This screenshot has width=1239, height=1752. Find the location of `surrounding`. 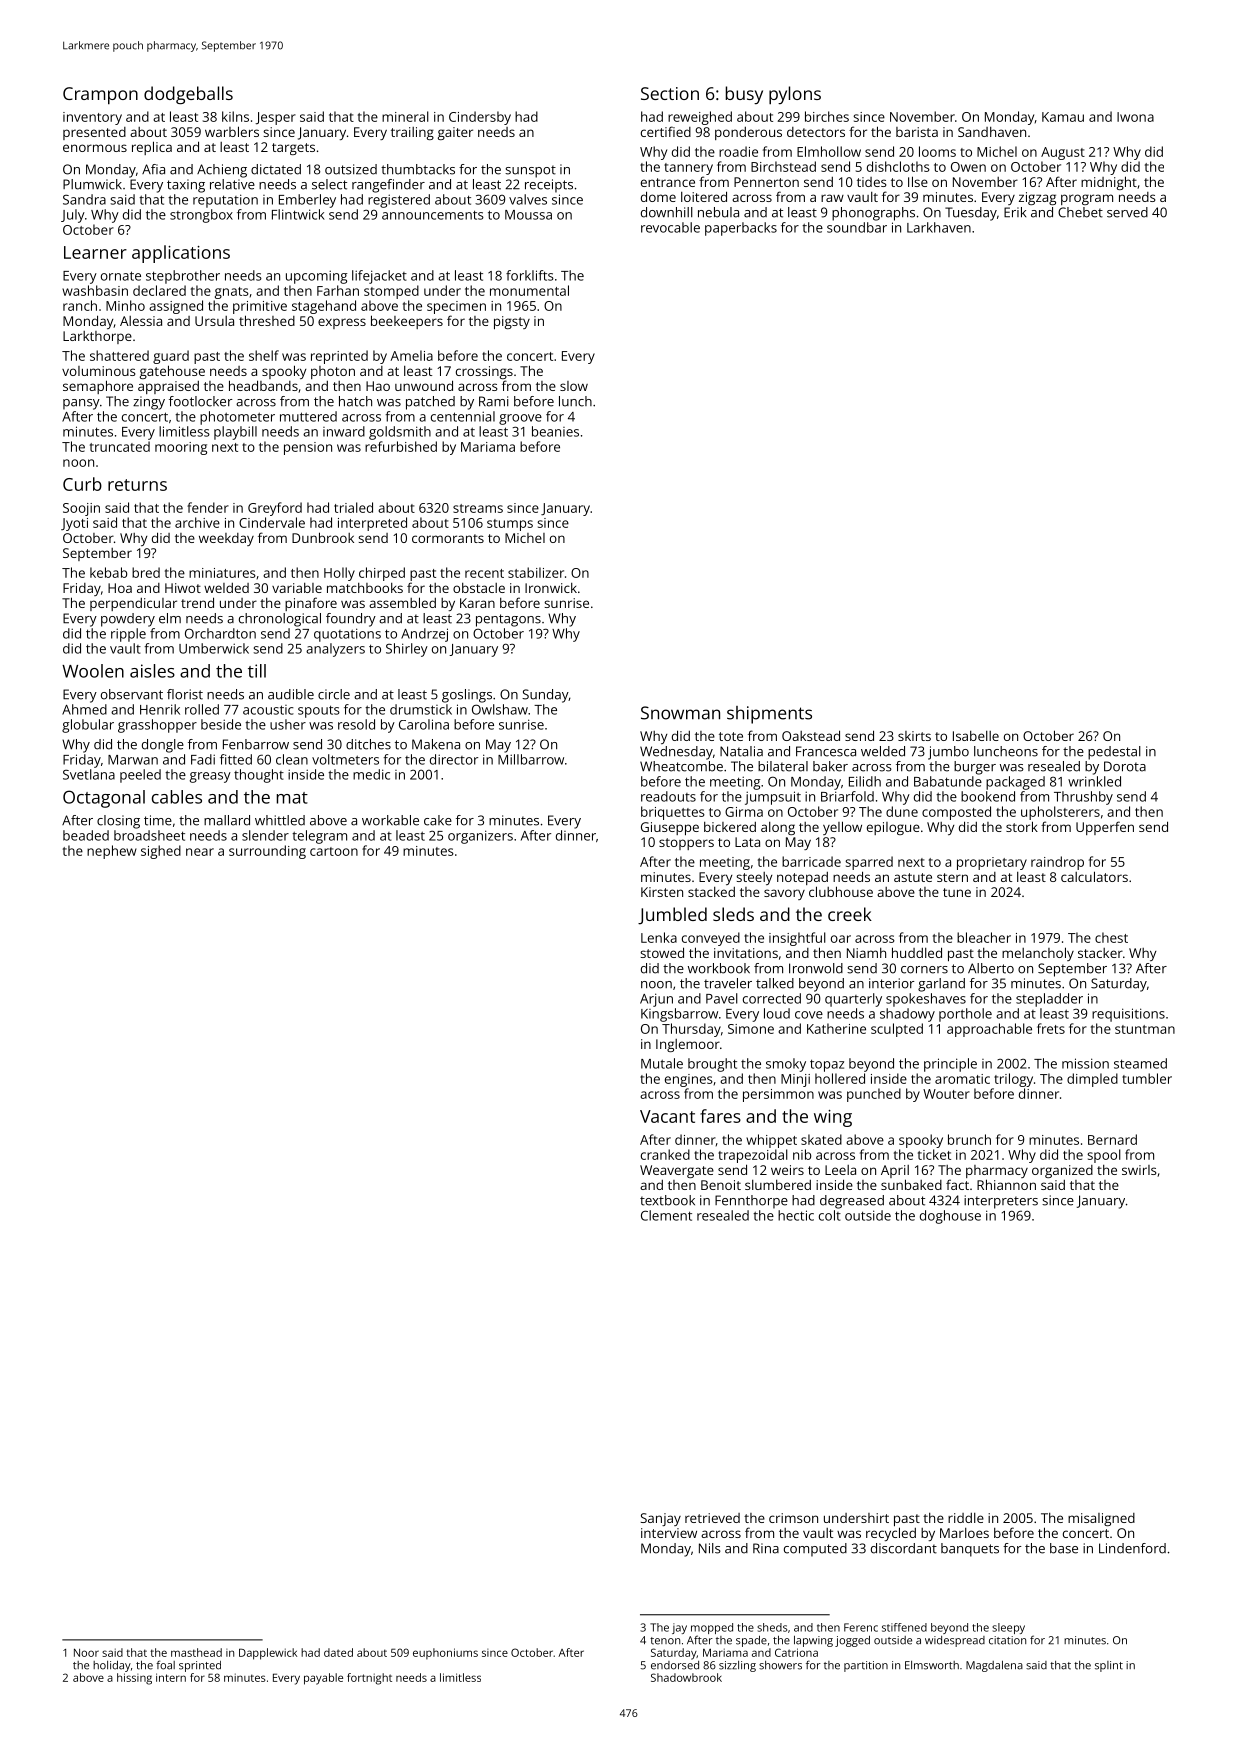

surrounding is located at coordinates (267, 852).
